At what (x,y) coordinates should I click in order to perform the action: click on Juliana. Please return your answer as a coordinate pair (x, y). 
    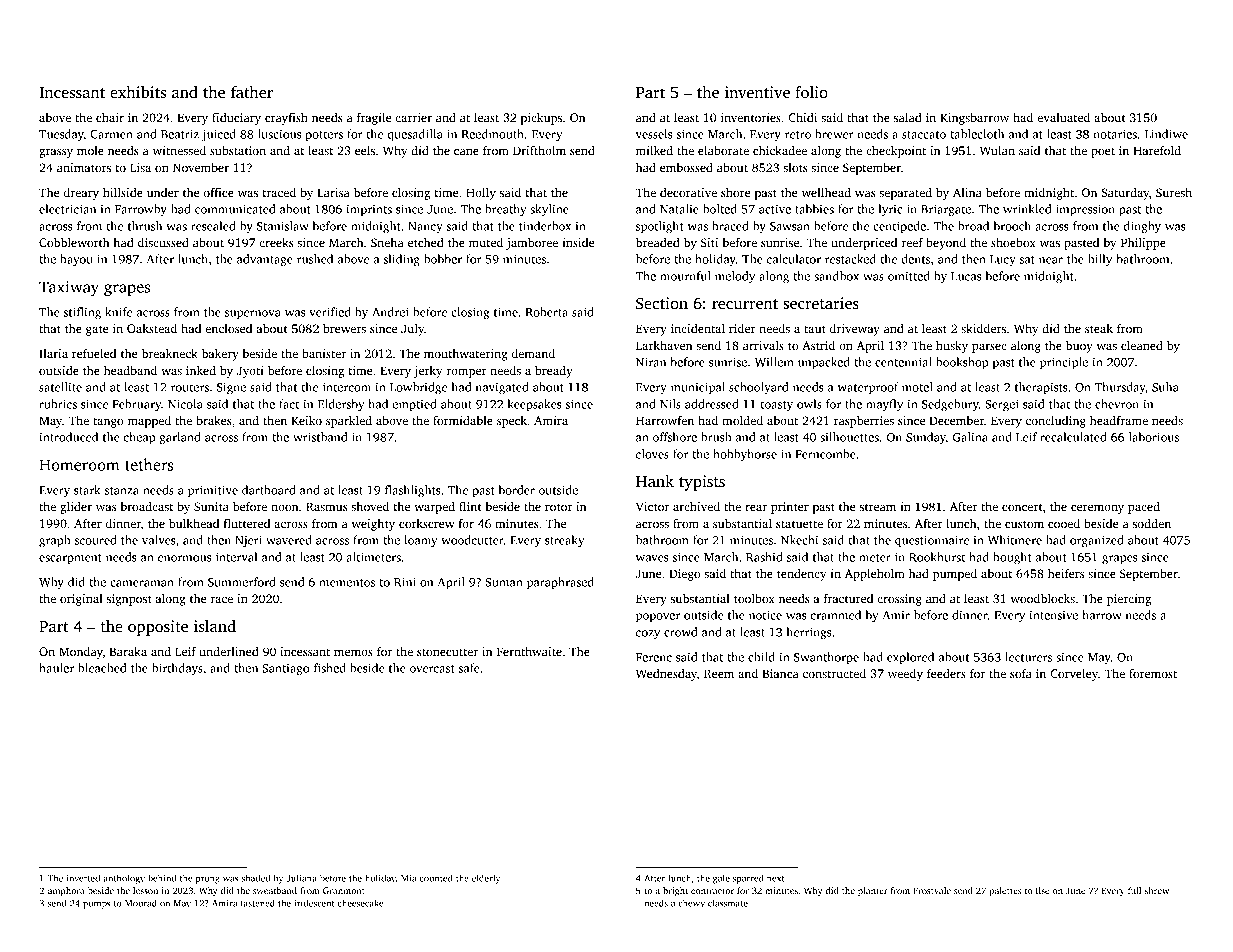
    Looking at the image, I should click on (301, 878).
